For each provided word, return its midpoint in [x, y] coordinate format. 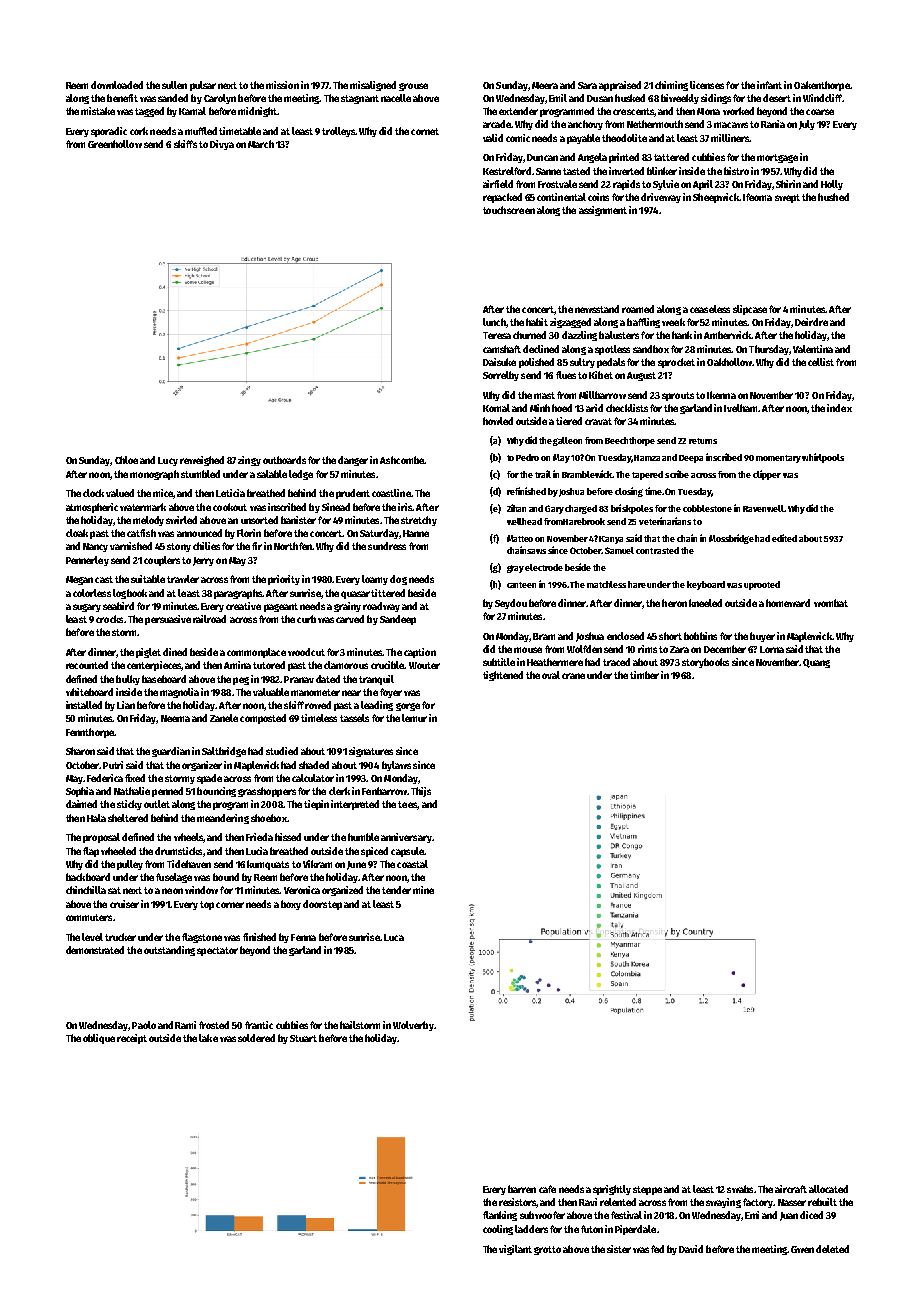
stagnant [360, 99]
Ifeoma [757, 197]
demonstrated [95, 950]
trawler [183, 579]
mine [423, 890]
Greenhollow [115, 144]
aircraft [791, 1189]
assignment [603, 211]
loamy [375, 580]
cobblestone [707, 508]
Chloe [126, 460]
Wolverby [413, 1026]
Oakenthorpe [822, 86]
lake [208, 1038]
